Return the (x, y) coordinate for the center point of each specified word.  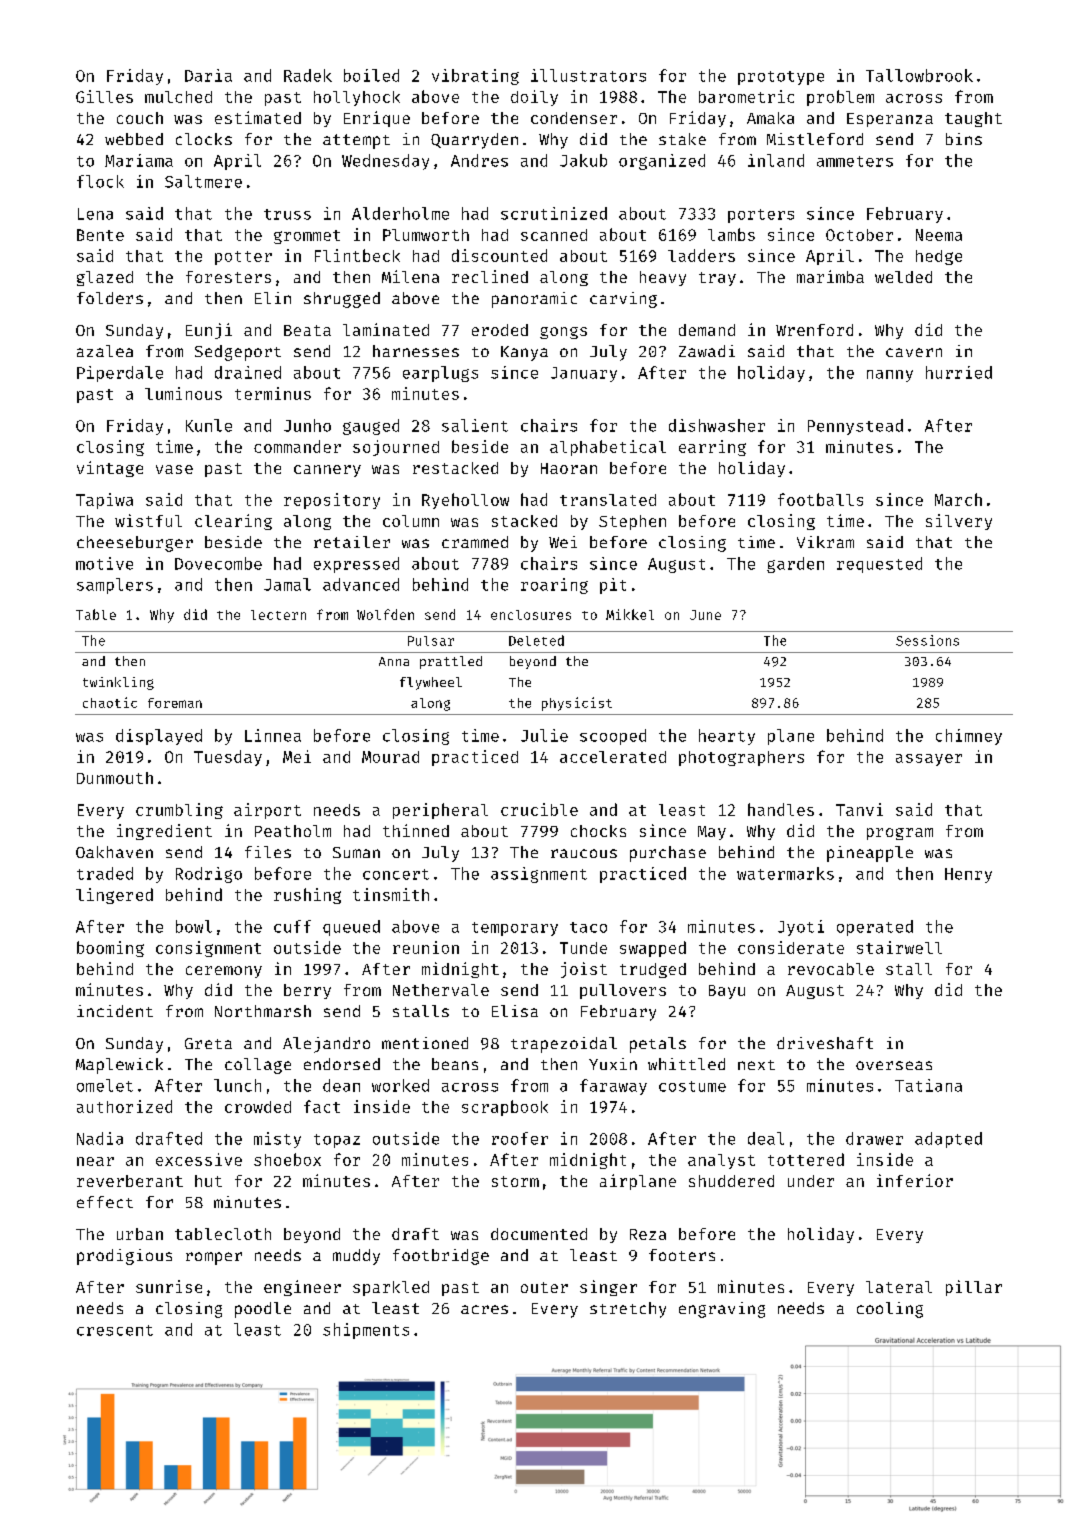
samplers (115, 586)
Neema (939, 235)
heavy (663, 278)
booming (110, 949)
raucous (584, 853)
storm (515, 1181)
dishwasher (717, 425)
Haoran (569, 468)
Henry (968, 875)
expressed (356, 565)
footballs (820, 499)
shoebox (287, 1159)
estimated (258, 117)
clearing (233, 522)
